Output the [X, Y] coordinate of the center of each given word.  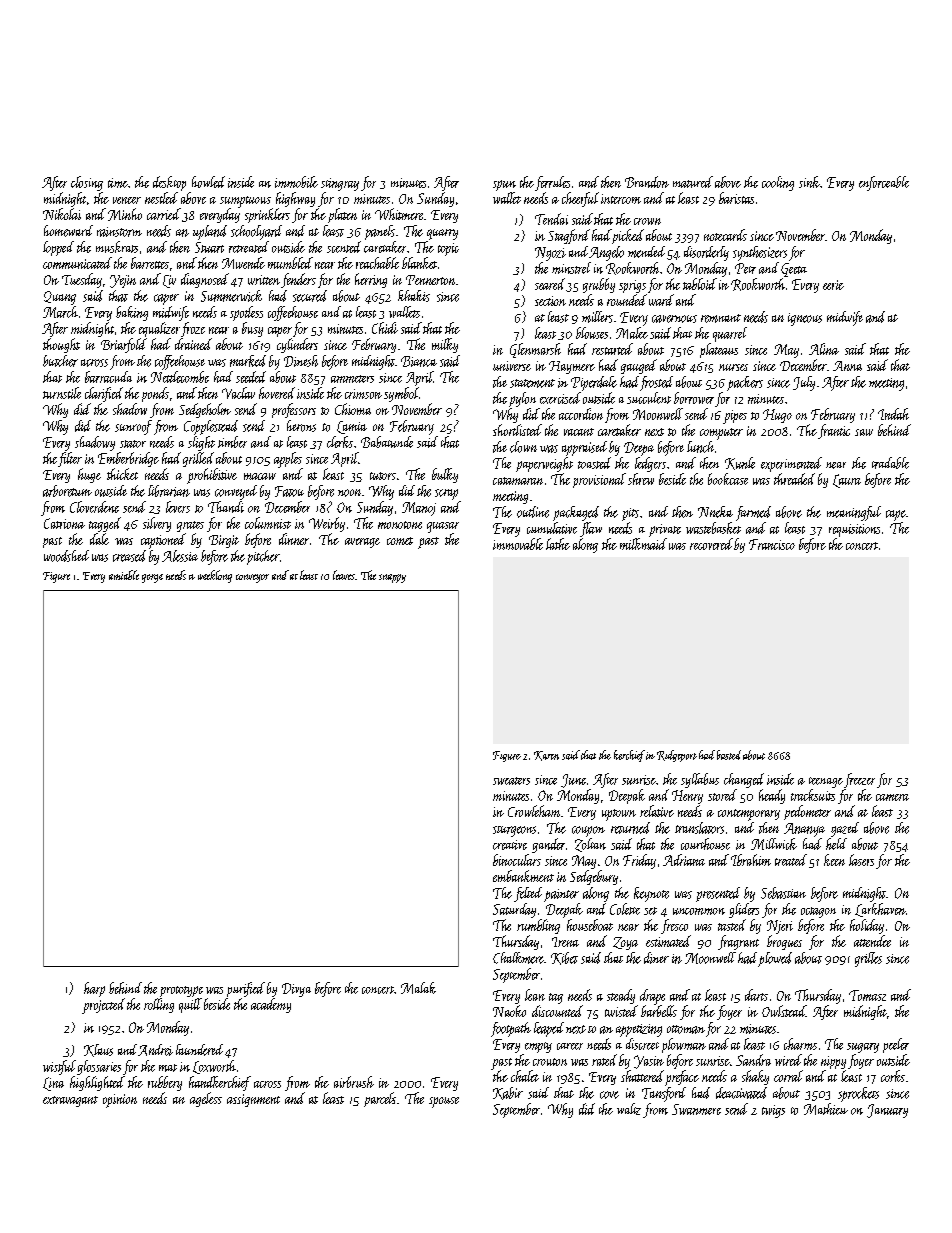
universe [512, 366]
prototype [181, 991]
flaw [591, 529]
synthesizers [760, 253]
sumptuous [245, 202]
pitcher [263, 557]
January [887, 1111]
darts [756, 995]
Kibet [564, 958]
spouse [444, 1102]
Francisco [772, 544]
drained [193, 344]
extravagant [70, 1101]
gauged [639, 366]
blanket [419, 263]
